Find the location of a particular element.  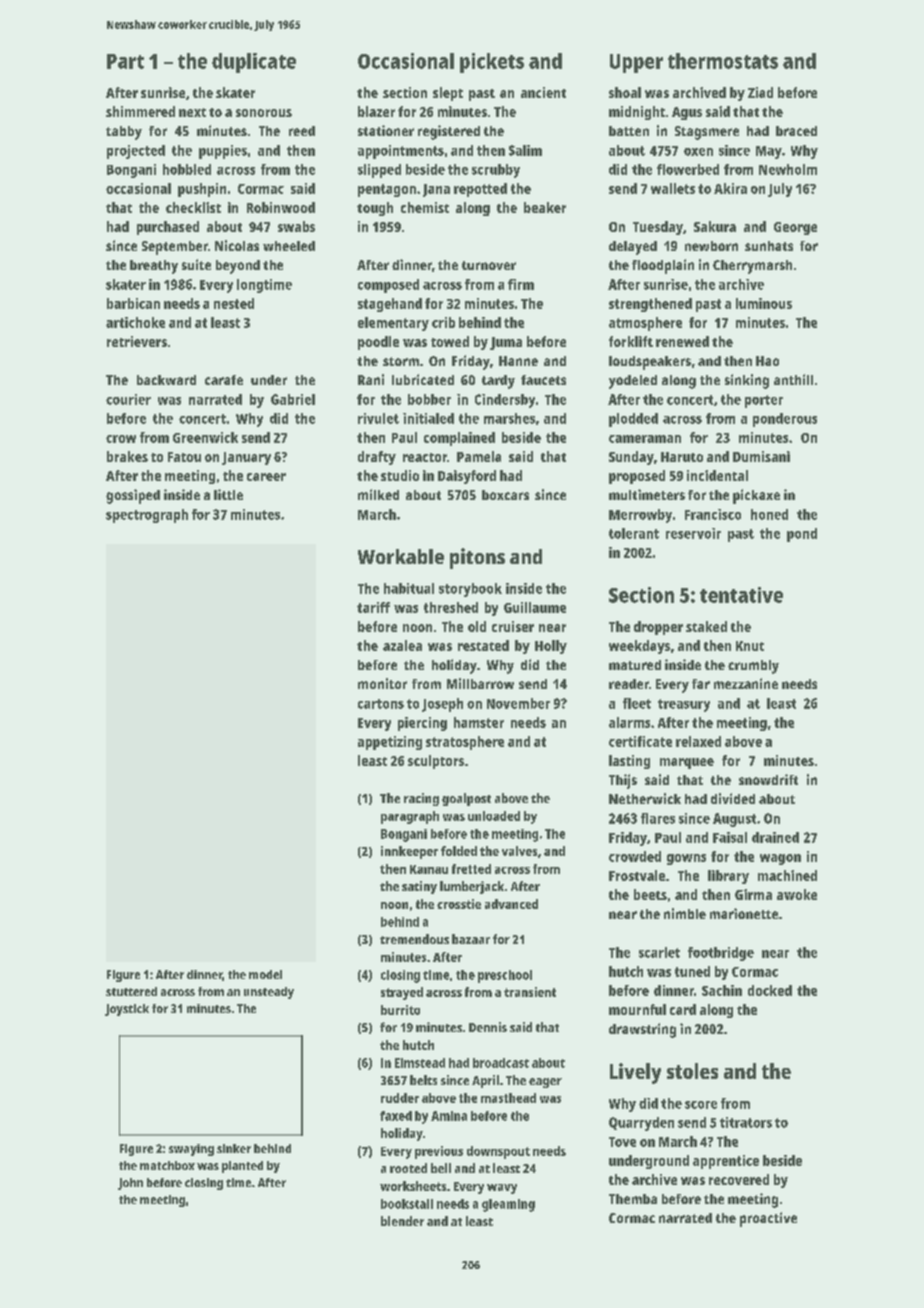

score is located at coordinates (701, 1105).
